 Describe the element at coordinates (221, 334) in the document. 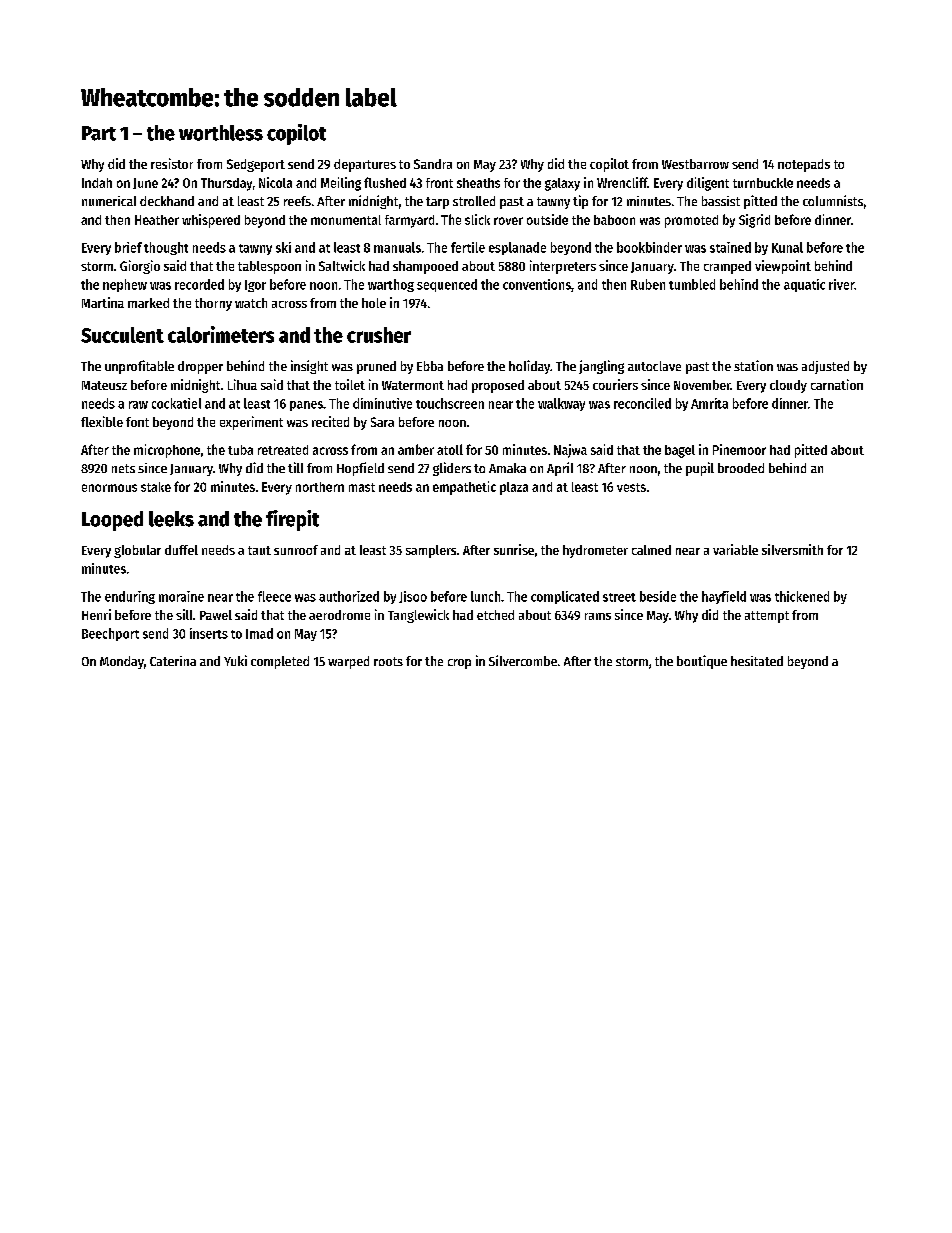

I see `calorimeters` at that location.
